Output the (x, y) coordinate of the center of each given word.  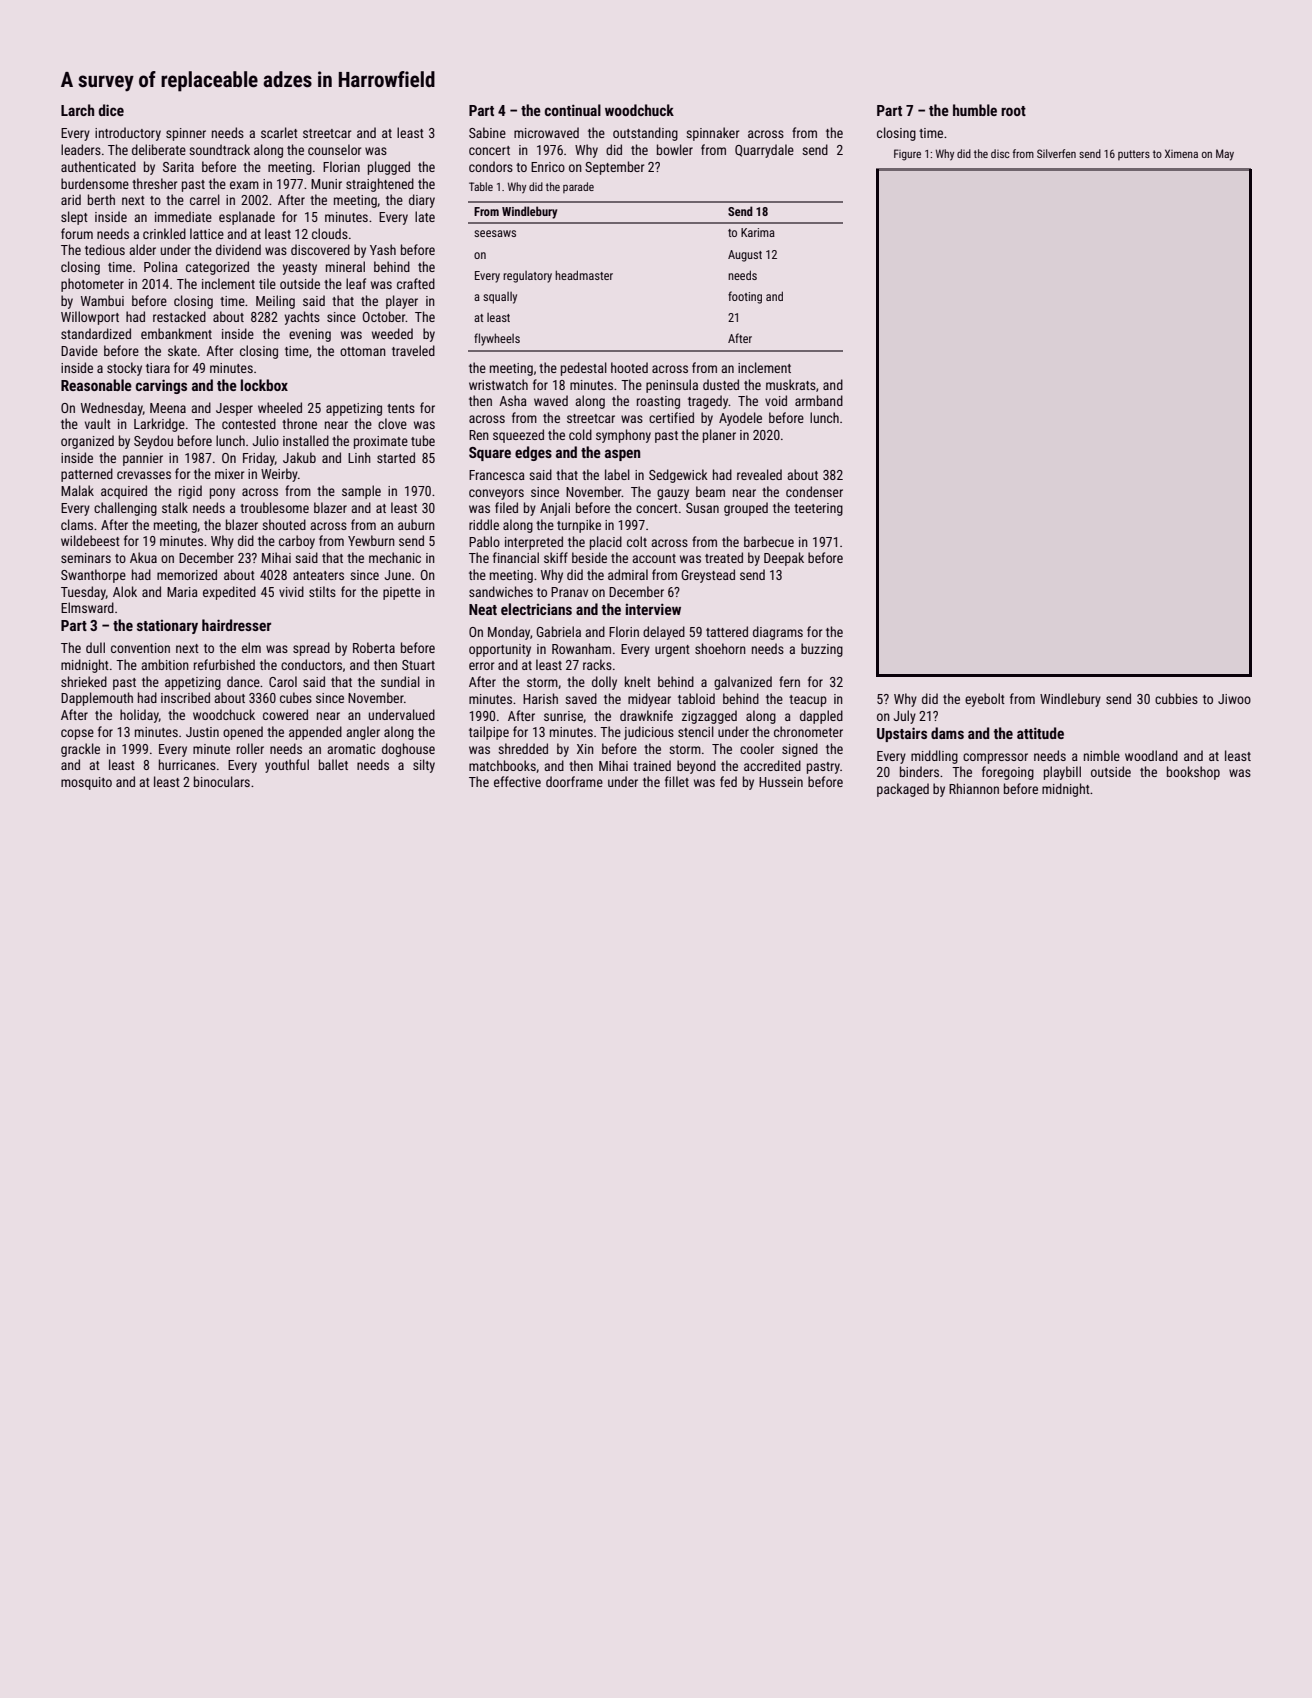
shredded (523, 748)
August (745, 256)
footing (745, 297)
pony (222, 493)
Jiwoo (1234, 699)
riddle (484, 524)
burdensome (95, 183)
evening (310, 335)
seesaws (495, 233)
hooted (629, 367)
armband (819, 400)
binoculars (222, 781)
